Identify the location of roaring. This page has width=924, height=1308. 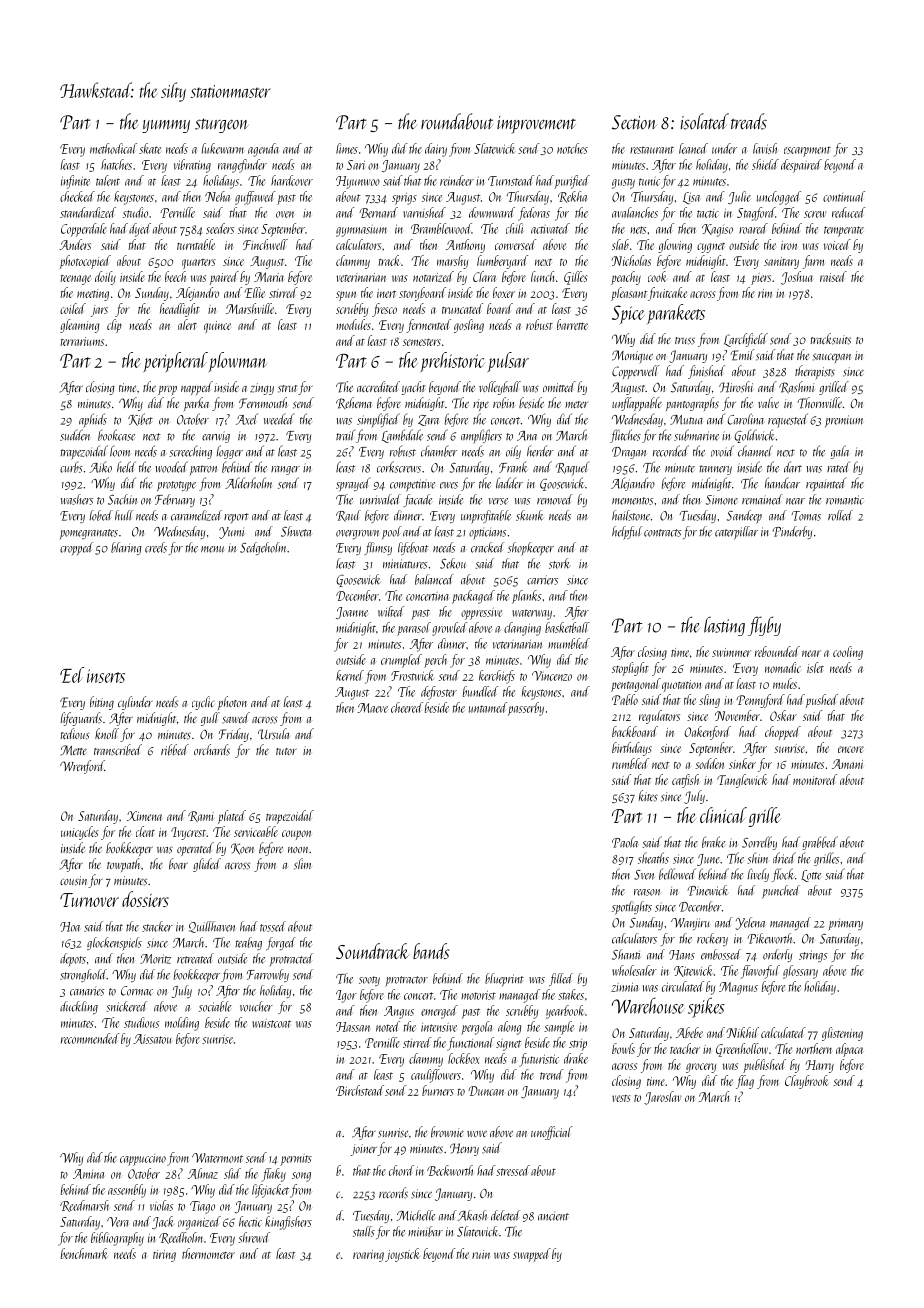
(368, 1256).
